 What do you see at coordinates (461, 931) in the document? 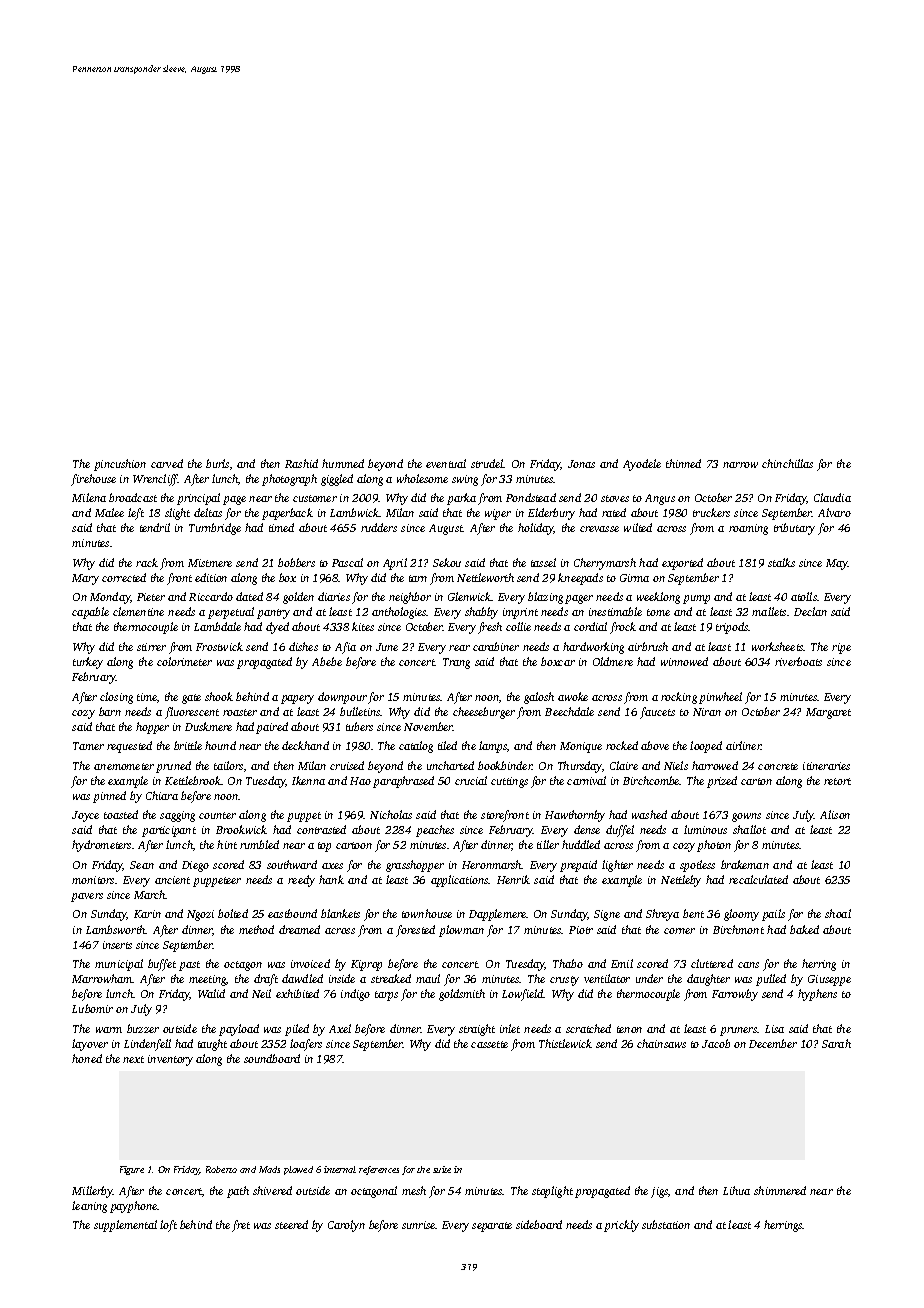
I see `plowman` at bounding box center [461, 931].
